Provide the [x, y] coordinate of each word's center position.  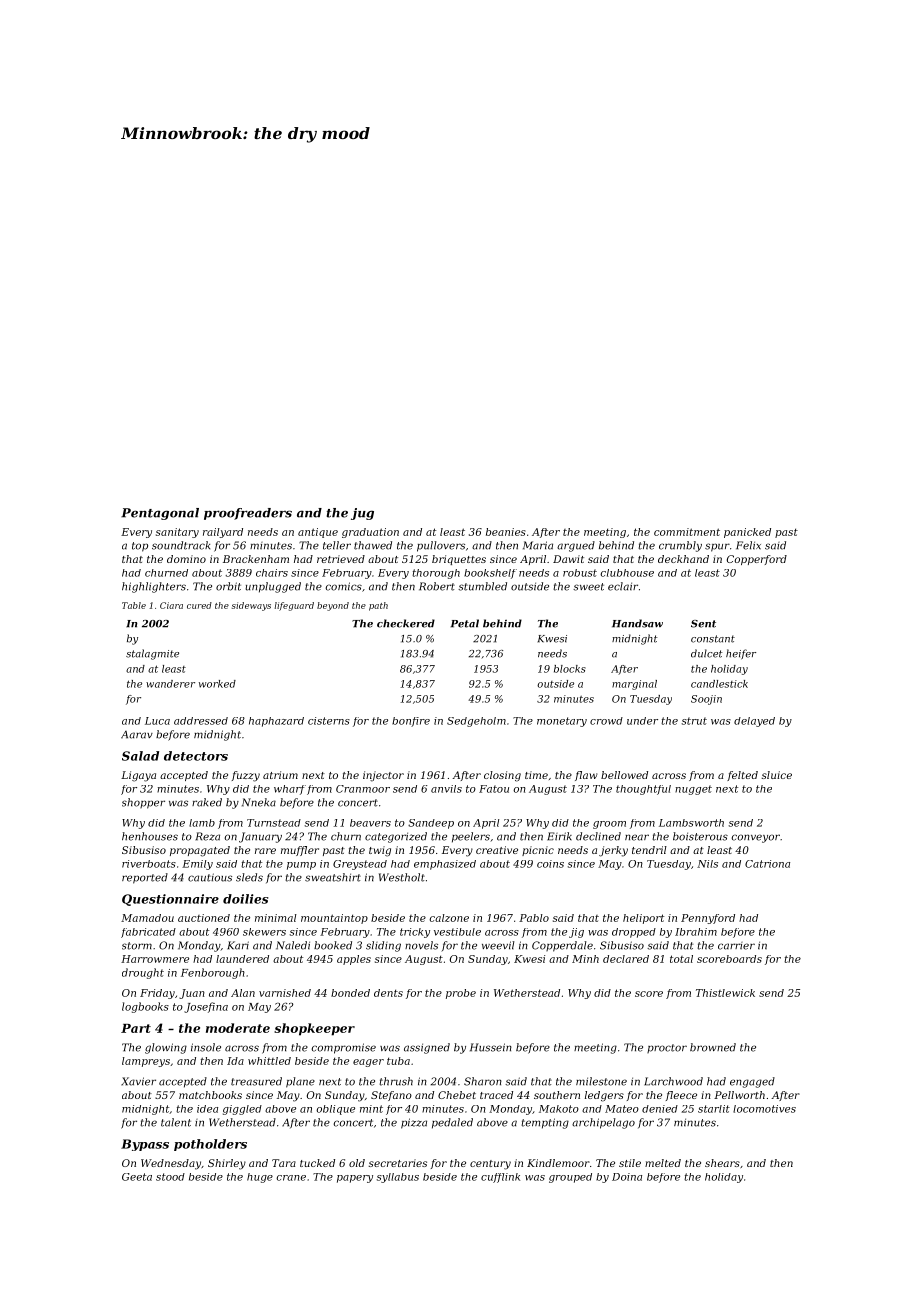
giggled [242, 1110]
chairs [272, 573]
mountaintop [334, 919]
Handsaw [637, 623]
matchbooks [210, 1095]
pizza [414, 1123]
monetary [562, 722]
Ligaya [138, 776]
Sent [703, 624]
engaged [752, 1082]
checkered [406, 623]
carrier [736, 946]
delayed [754, 722]
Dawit [568, 559]
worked [217, 684]
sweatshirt [333, 877]
